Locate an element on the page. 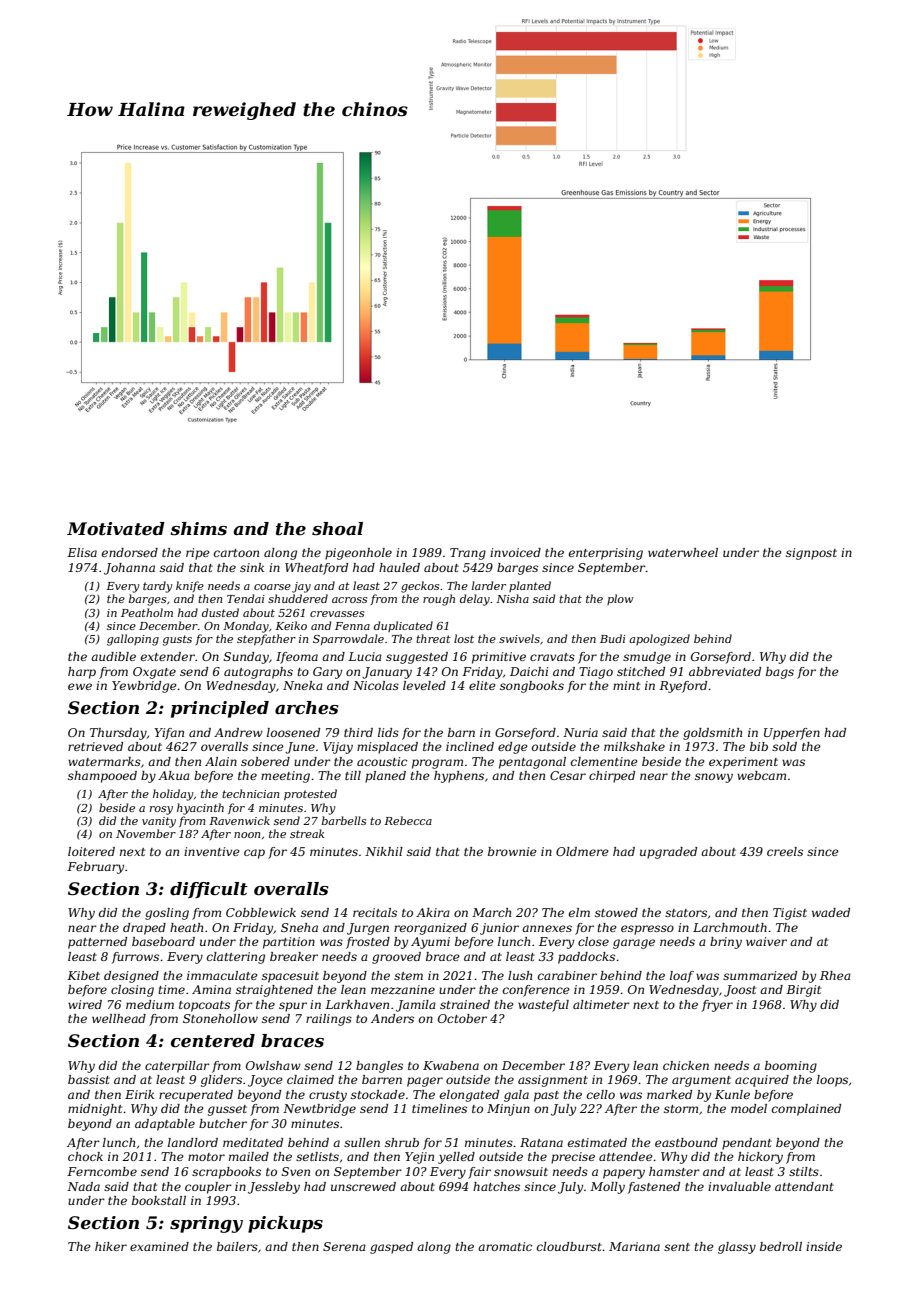 The height and width of the page is (1308, 924). principled is located at coordinates (220, 709).
